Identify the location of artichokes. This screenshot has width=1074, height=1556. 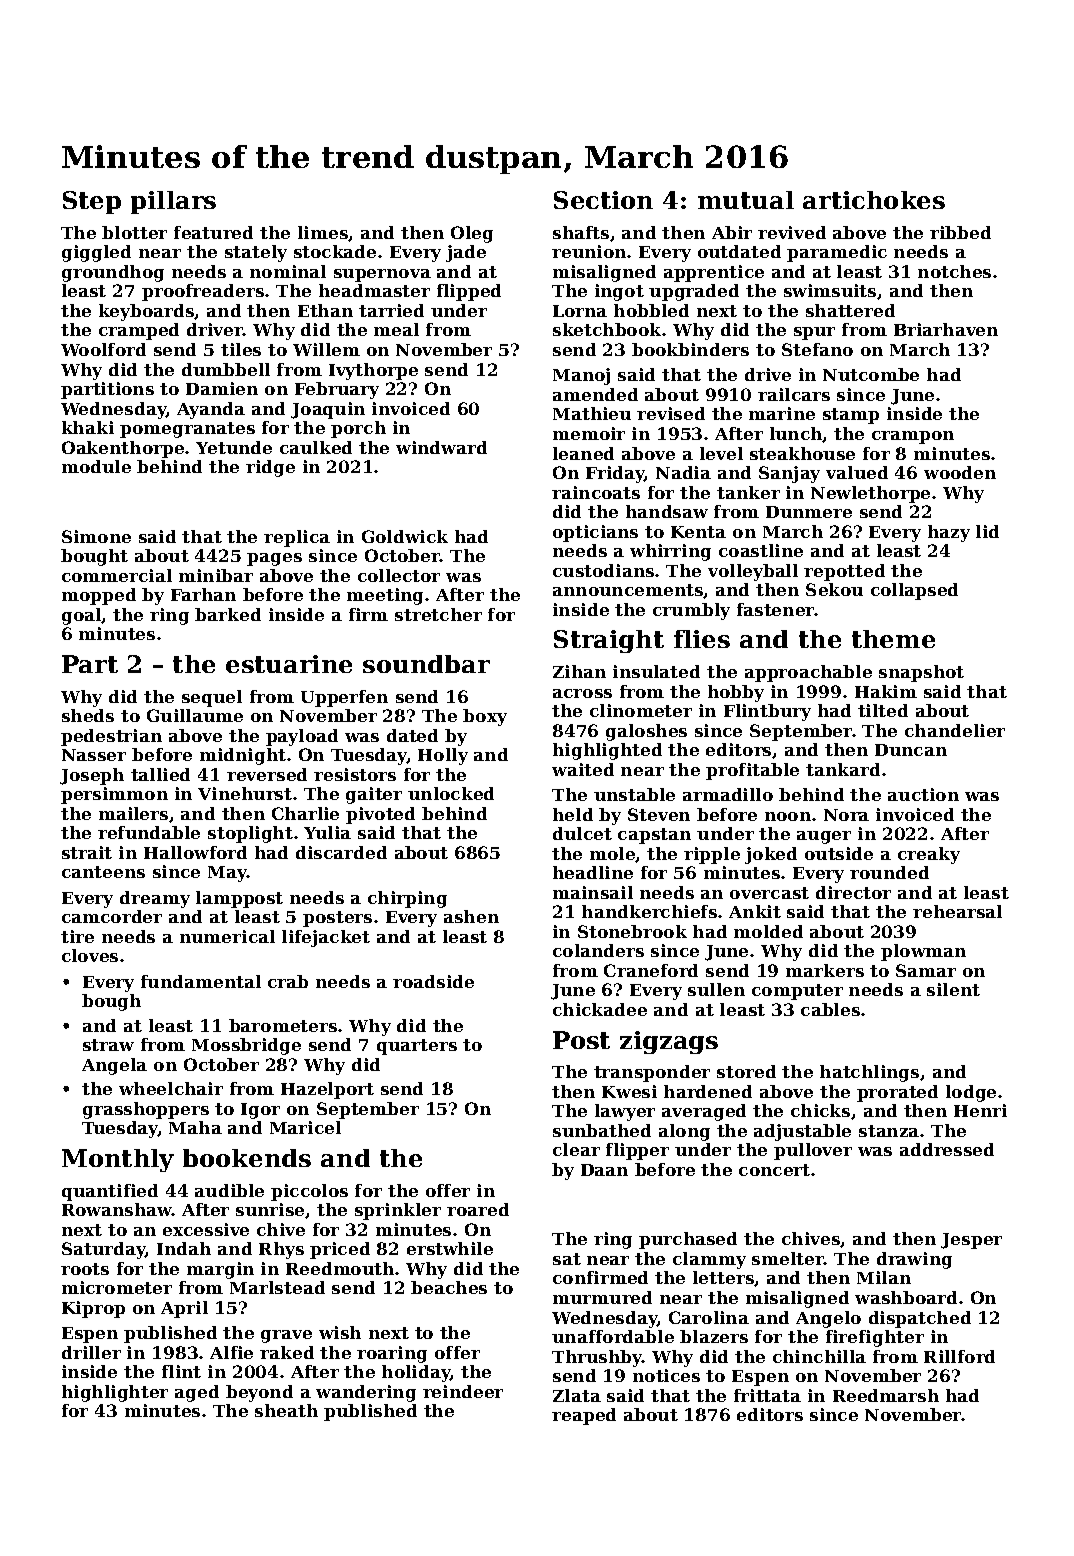
(874, 200).
